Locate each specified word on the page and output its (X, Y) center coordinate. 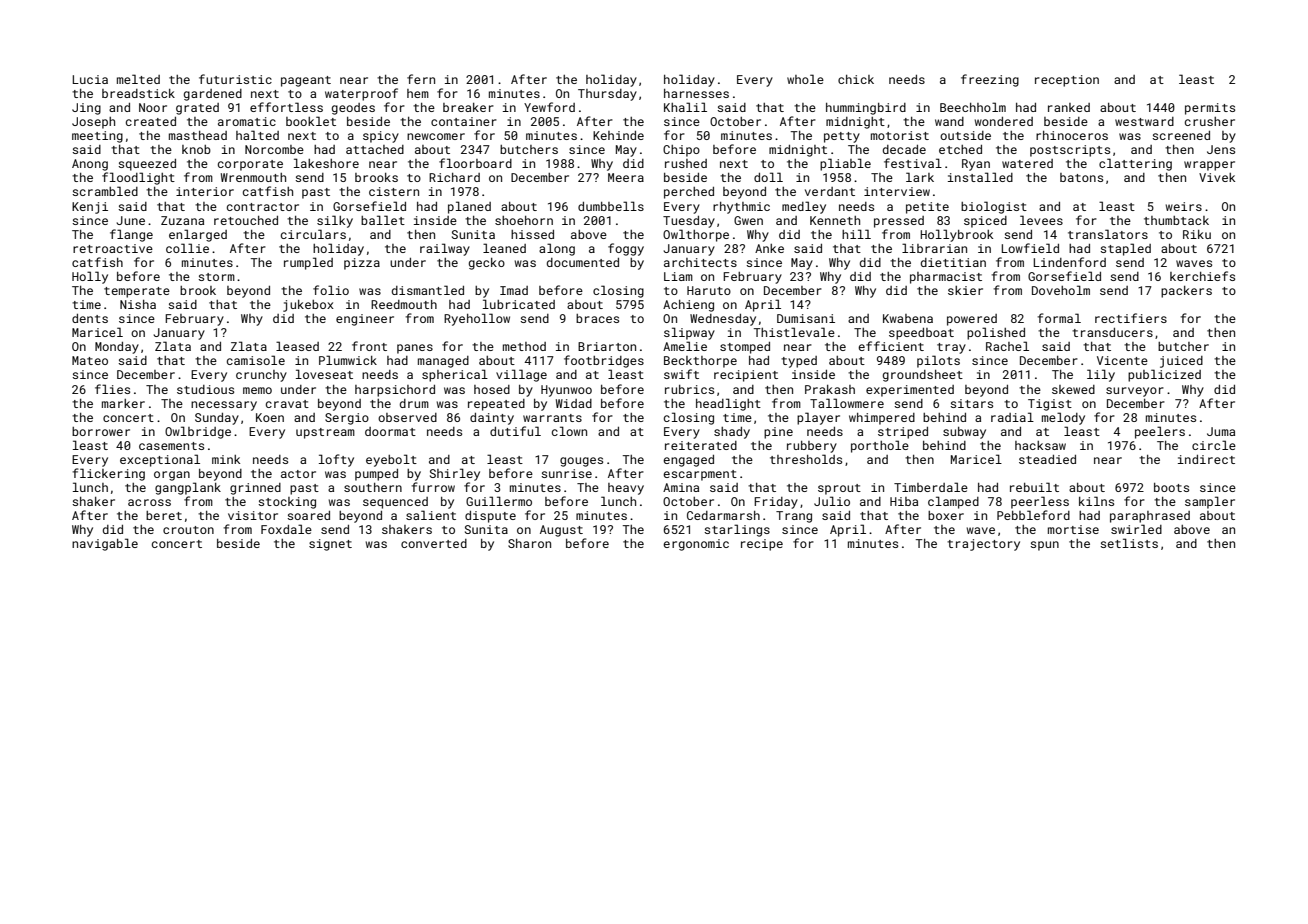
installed (980, 177)
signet (330, 545)
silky (335, 221)
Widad (574, 403)
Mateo (90, 360)
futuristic (235, 79)
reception (1067, 81)
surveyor (1135, 392)
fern (421, 79)
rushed (686, 163)
